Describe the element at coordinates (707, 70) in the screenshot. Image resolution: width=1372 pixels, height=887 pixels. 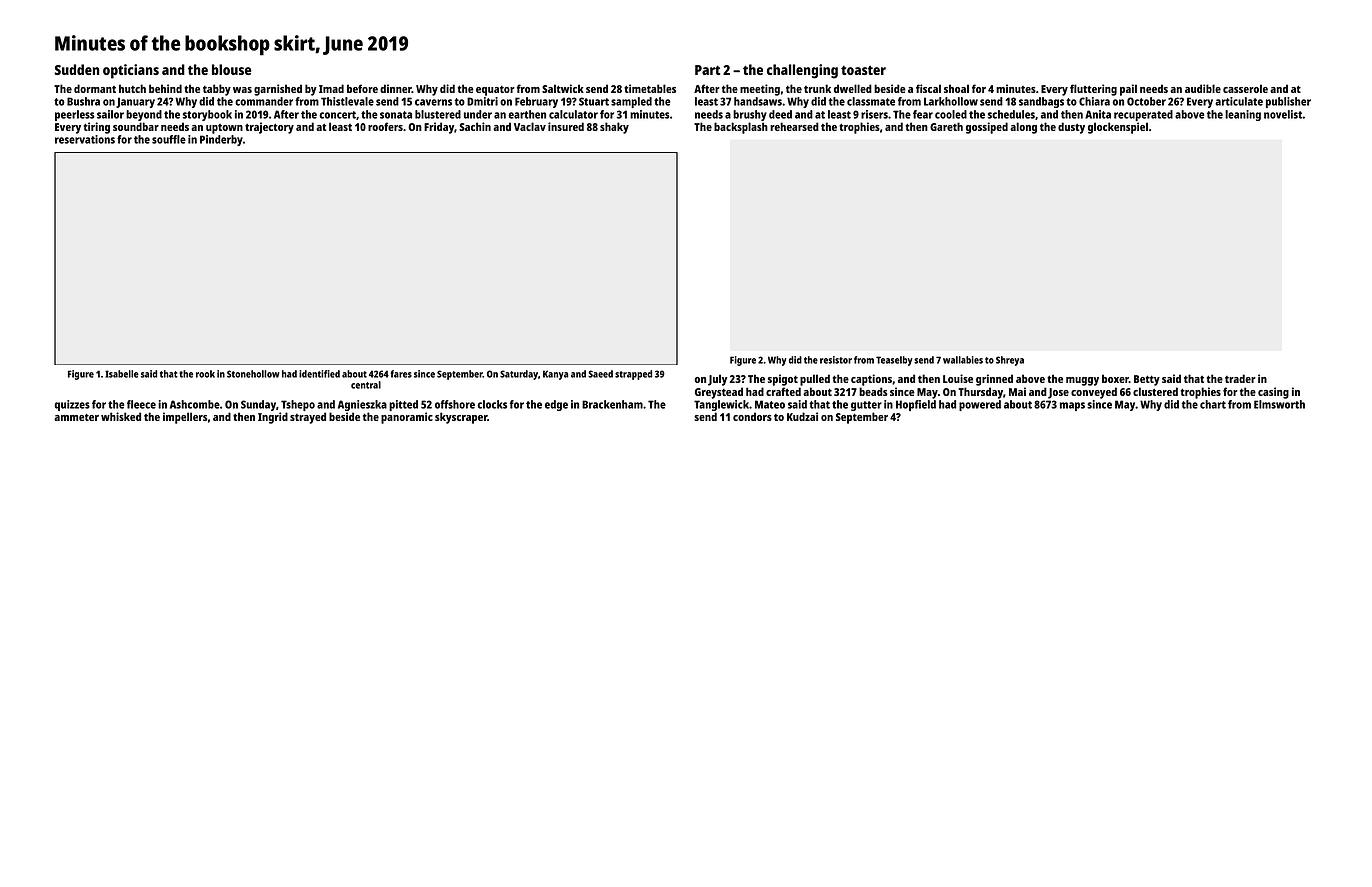
I see `Part` at that location.
